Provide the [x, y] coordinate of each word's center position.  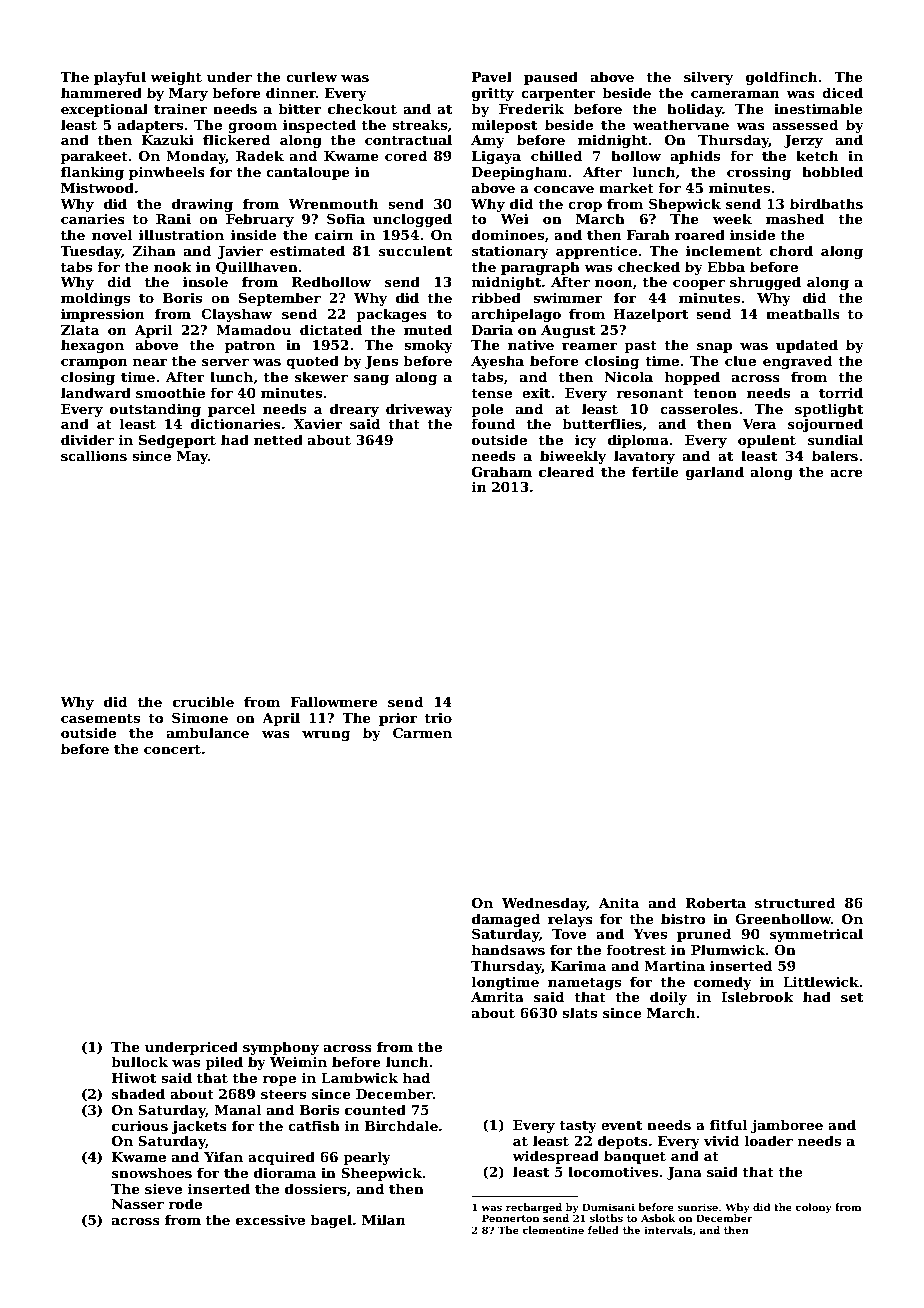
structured [795, 902]
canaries [93, 219]
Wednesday [544, 904]
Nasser [138, 1204]
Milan [384, 1219]
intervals [668, 1230]
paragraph [540, 268]
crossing [759, 173]
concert [172, 749]
